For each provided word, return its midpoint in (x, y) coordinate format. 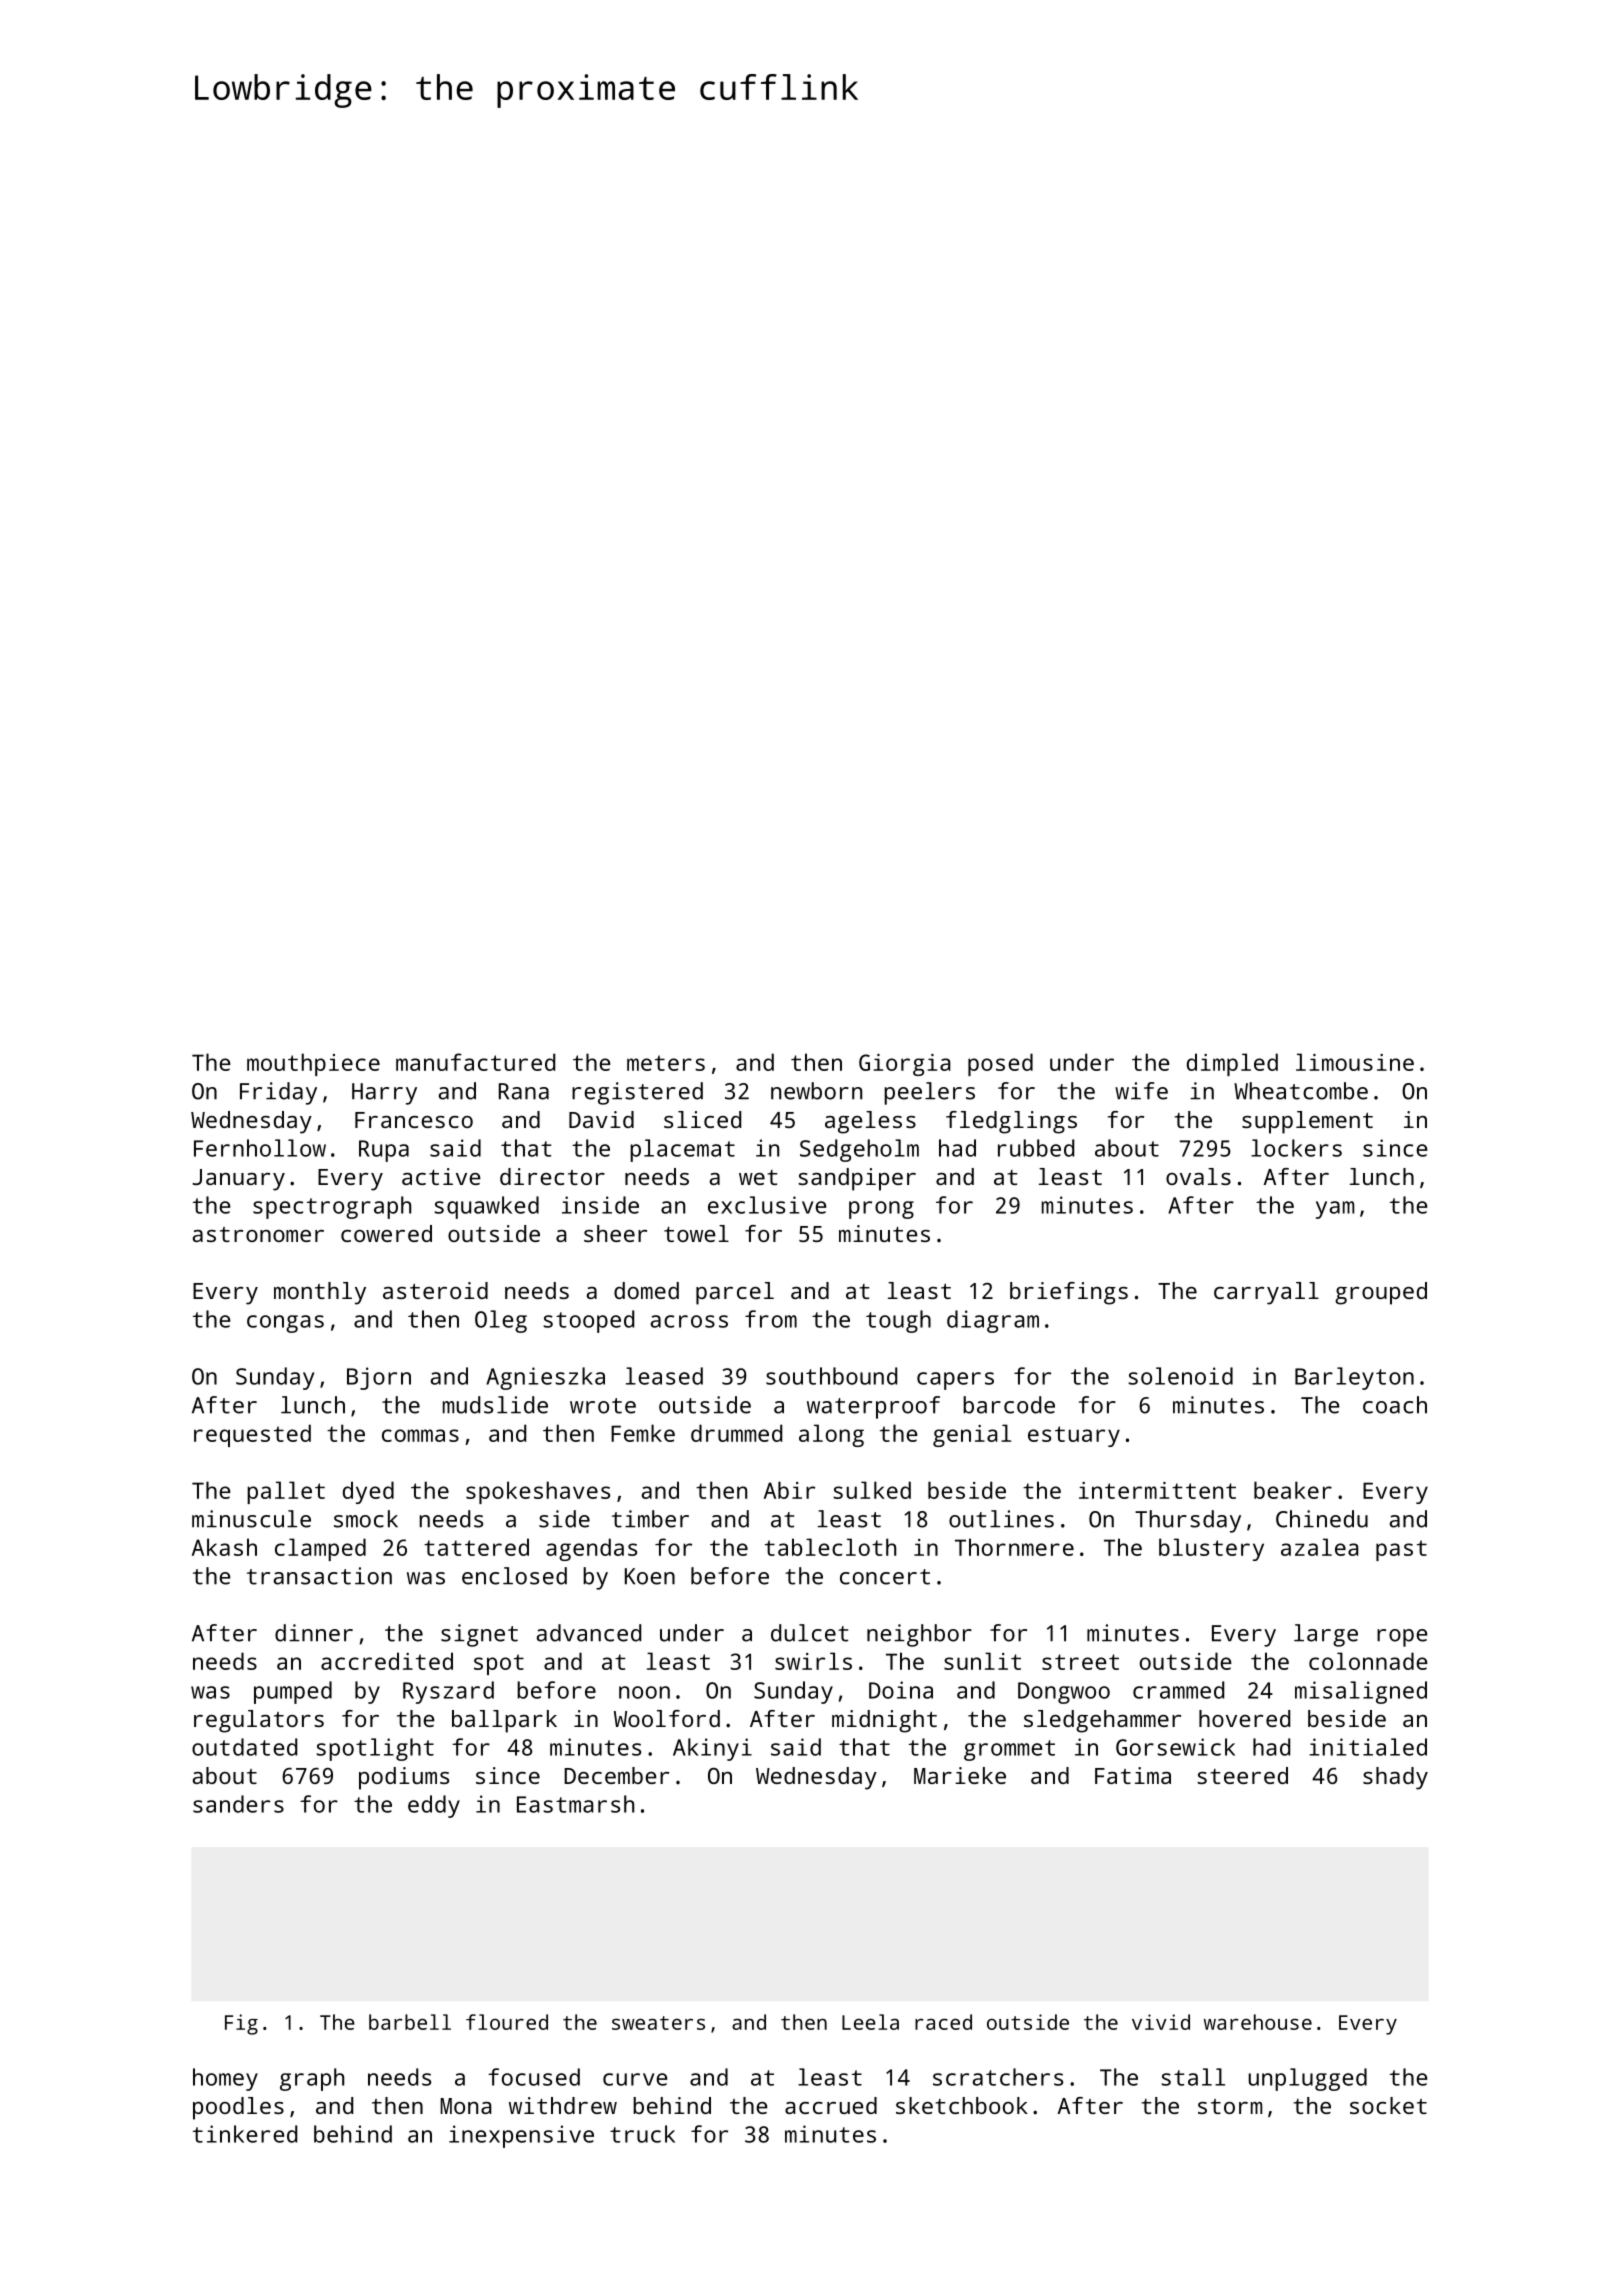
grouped (1381, 1293)
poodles (238, 2108)
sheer (615, 1233)
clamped (320, 1549)
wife (1141, 1091)
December (616, 1775)
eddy (434, 1806)
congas (285, 1324)
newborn (816, 1091)
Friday (278, 1093)
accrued (831, 2105)
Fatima (1133, 1775)
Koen (650, 1576)
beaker (1293, 1490)
